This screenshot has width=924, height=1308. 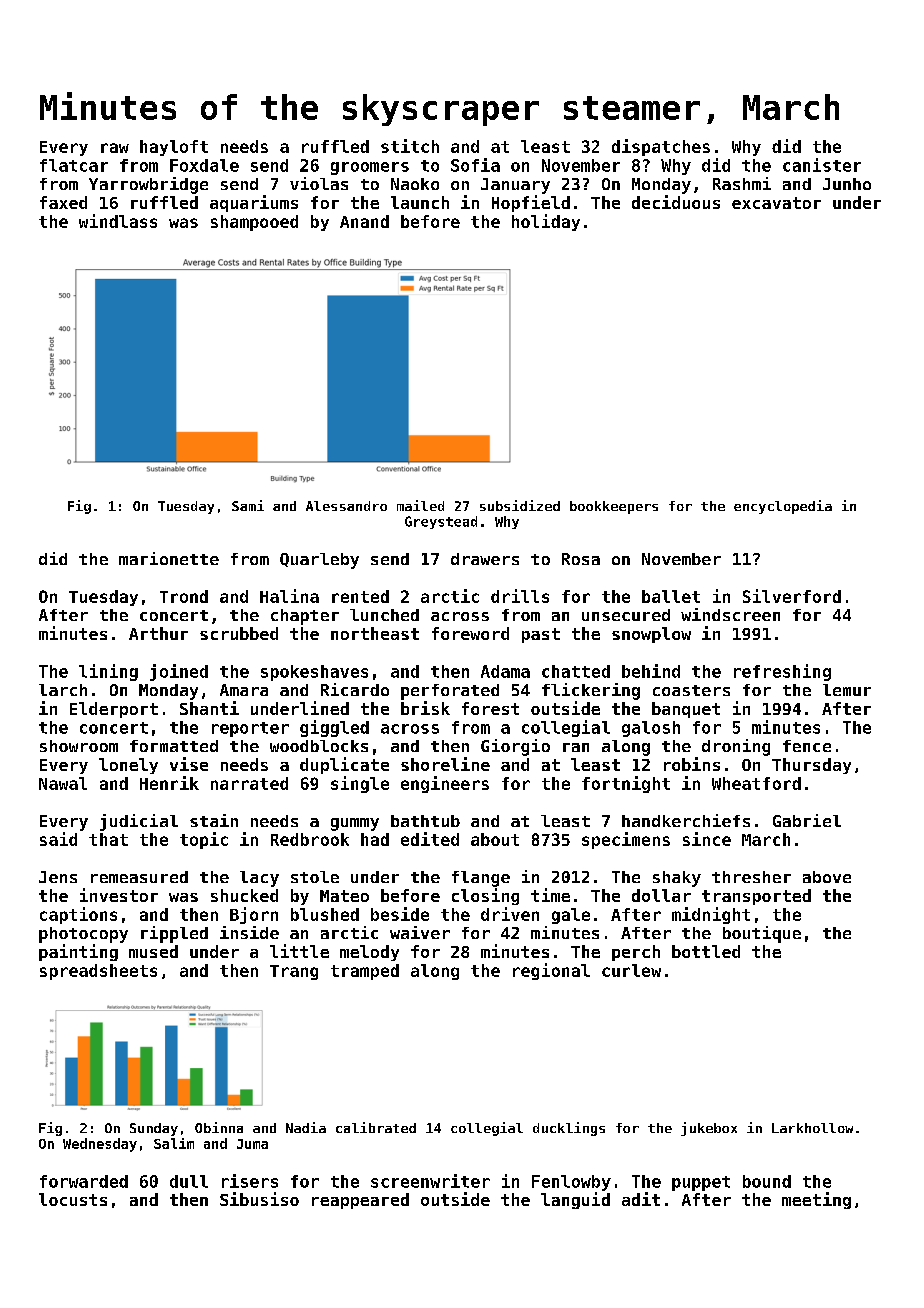 What do you see at coordinates (614, 507) in the screenshot?
I see `bookkeepers` at bounding box center [614, 507].
